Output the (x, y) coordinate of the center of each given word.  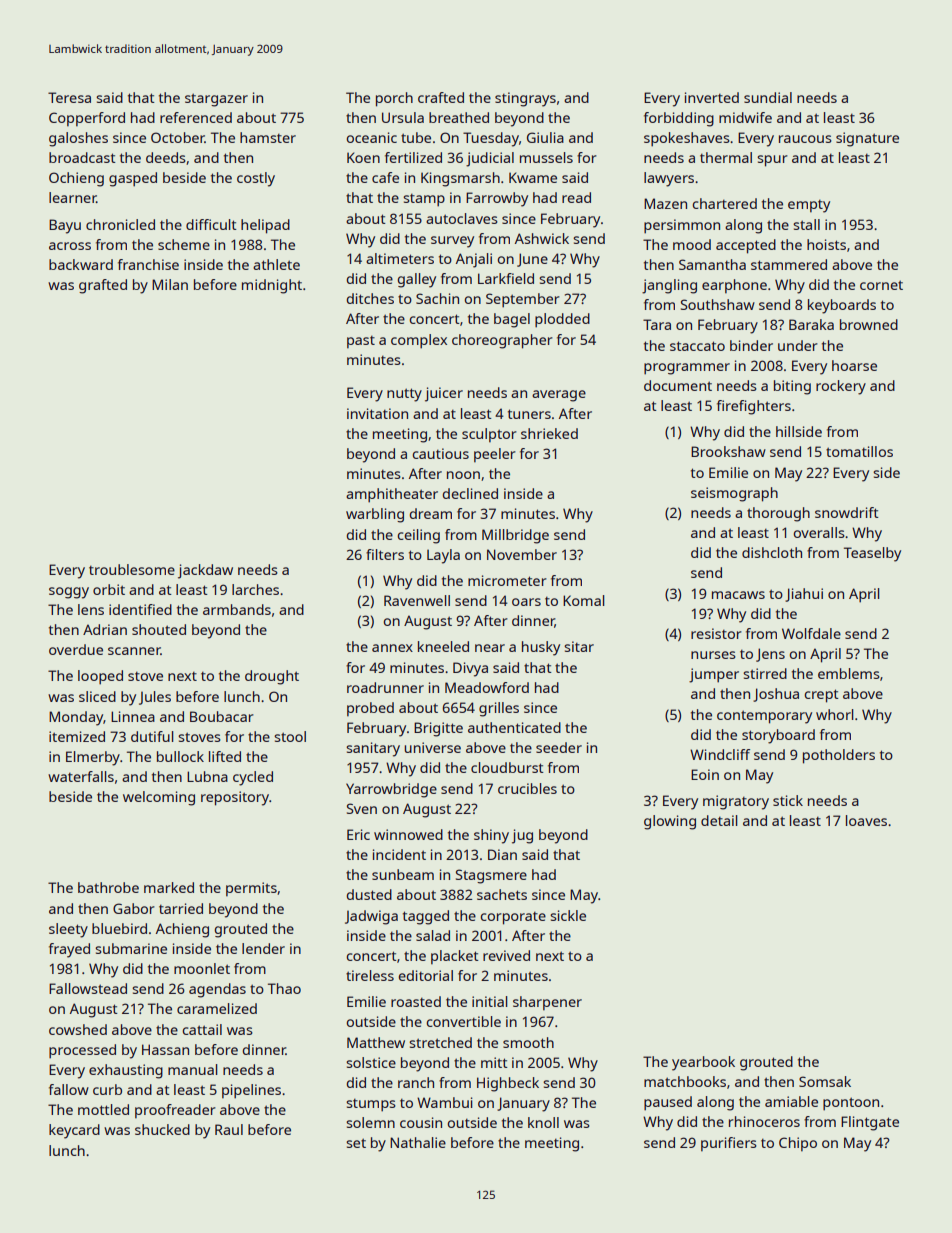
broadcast (82, 157)
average (559, 396)
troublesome (132, 569)
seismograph (734, 494)
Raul (229, 1129)
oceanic (371, 137)
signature (867, 139)
